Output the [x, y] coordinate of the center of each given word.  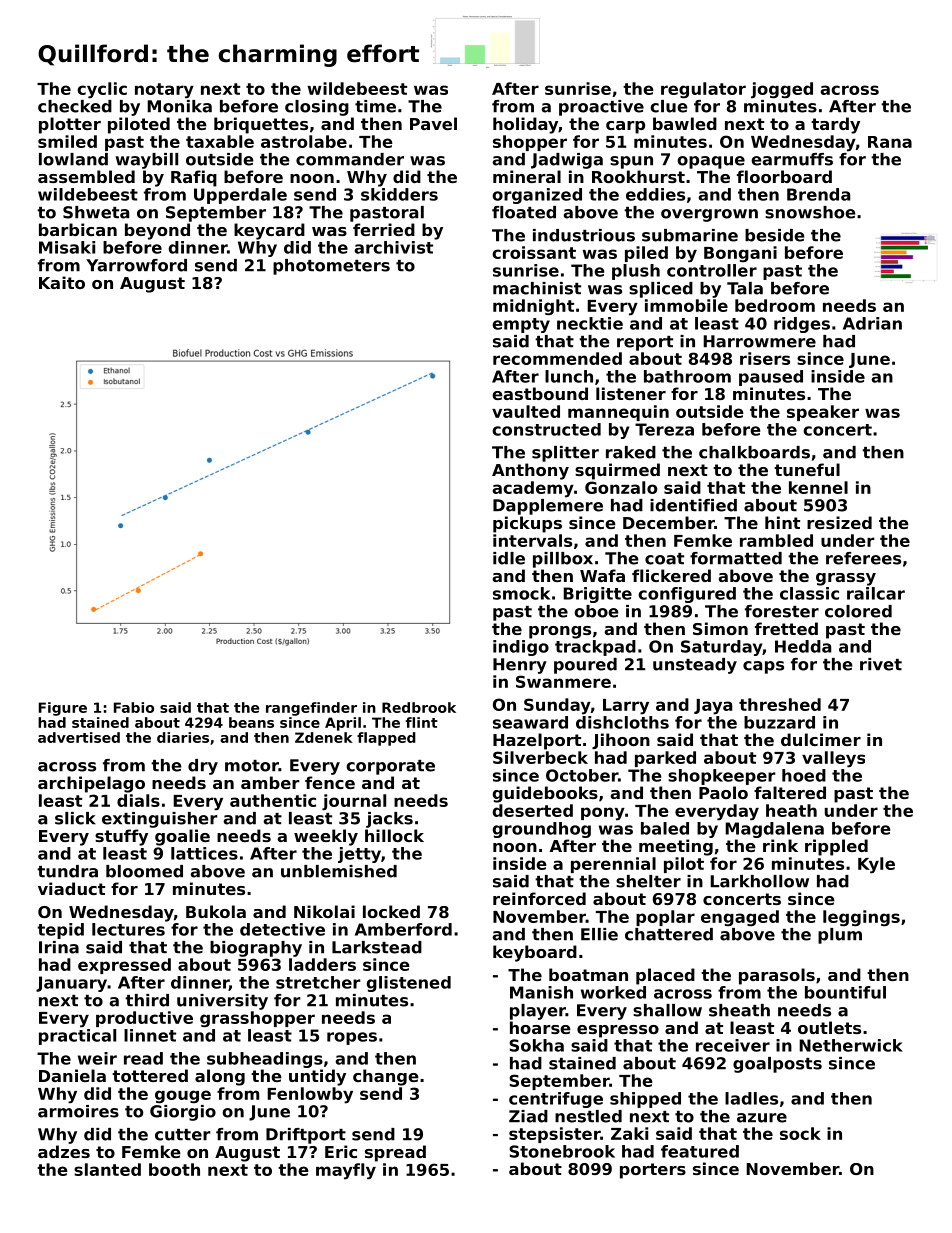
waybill [147, 161]
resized [839, 522]
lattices [204, 853]
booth [174, 1169]
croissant [534, 252]
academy [533, 489]
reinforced [539, 898]
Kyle [876, 865]
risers [765, 358]
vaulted [526, 411]
